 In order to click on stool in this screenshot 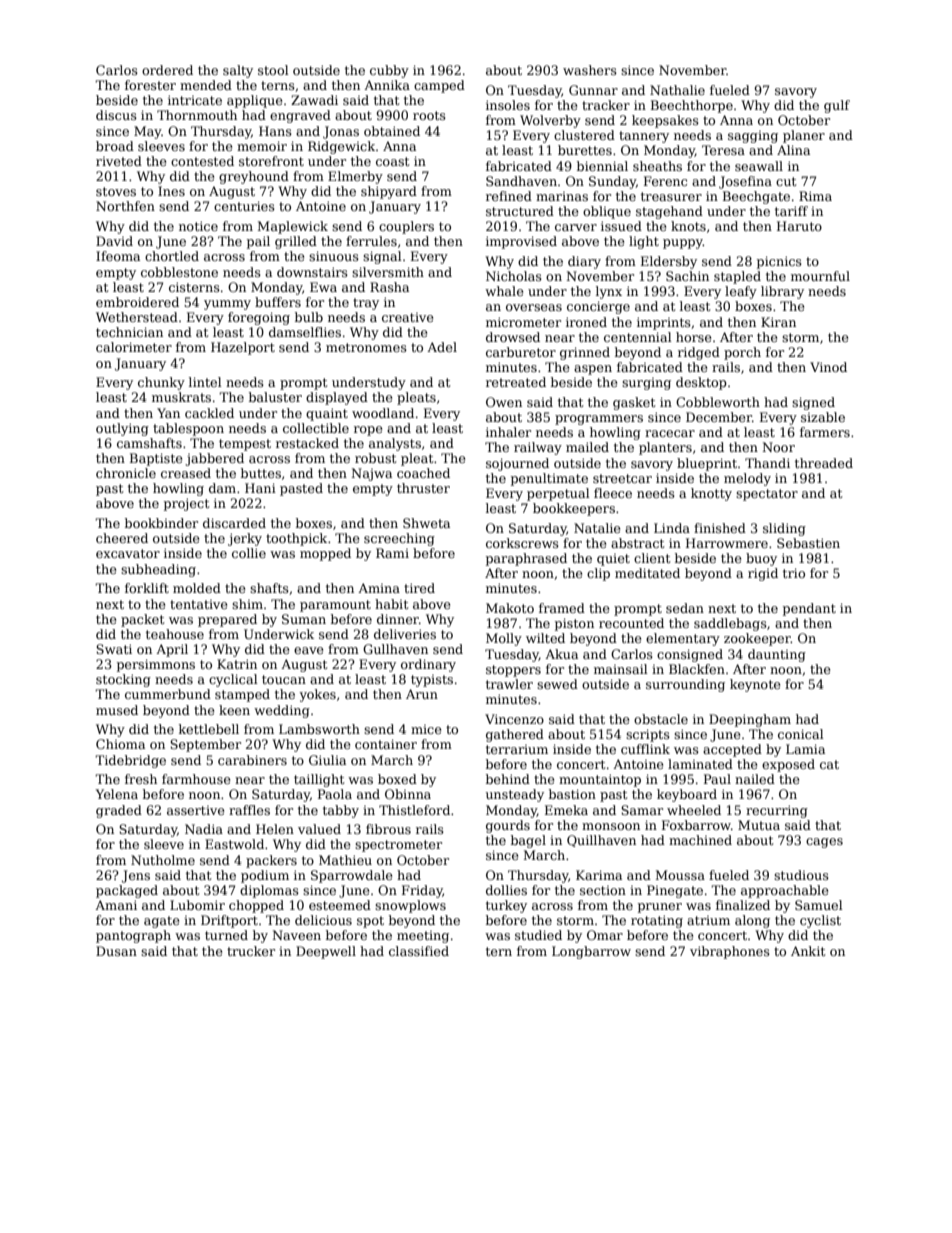, I will do `click(273, 70)`.
